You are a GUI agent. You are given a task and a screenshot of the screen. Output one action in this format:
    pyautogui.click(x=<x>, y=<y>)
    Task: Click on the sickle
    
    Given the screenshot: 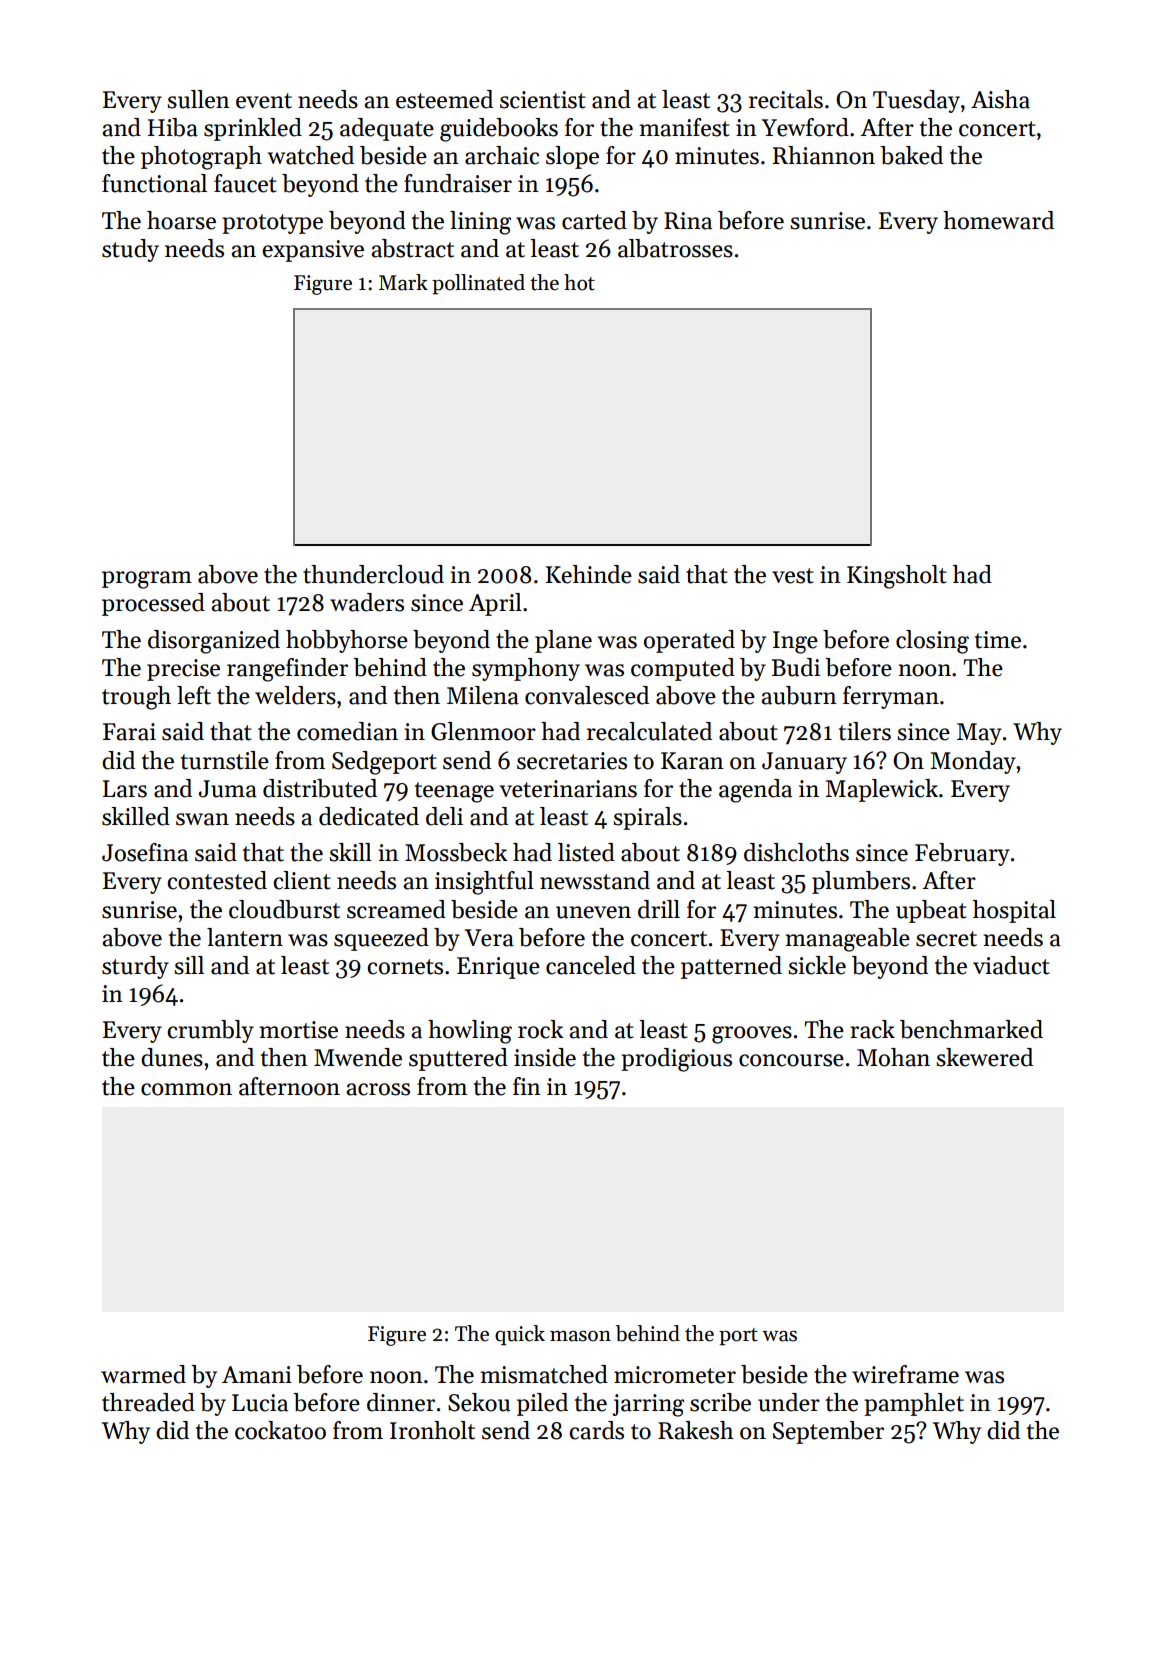 What is the action you would take?
    pyautogui.click(x=817, y=965)
